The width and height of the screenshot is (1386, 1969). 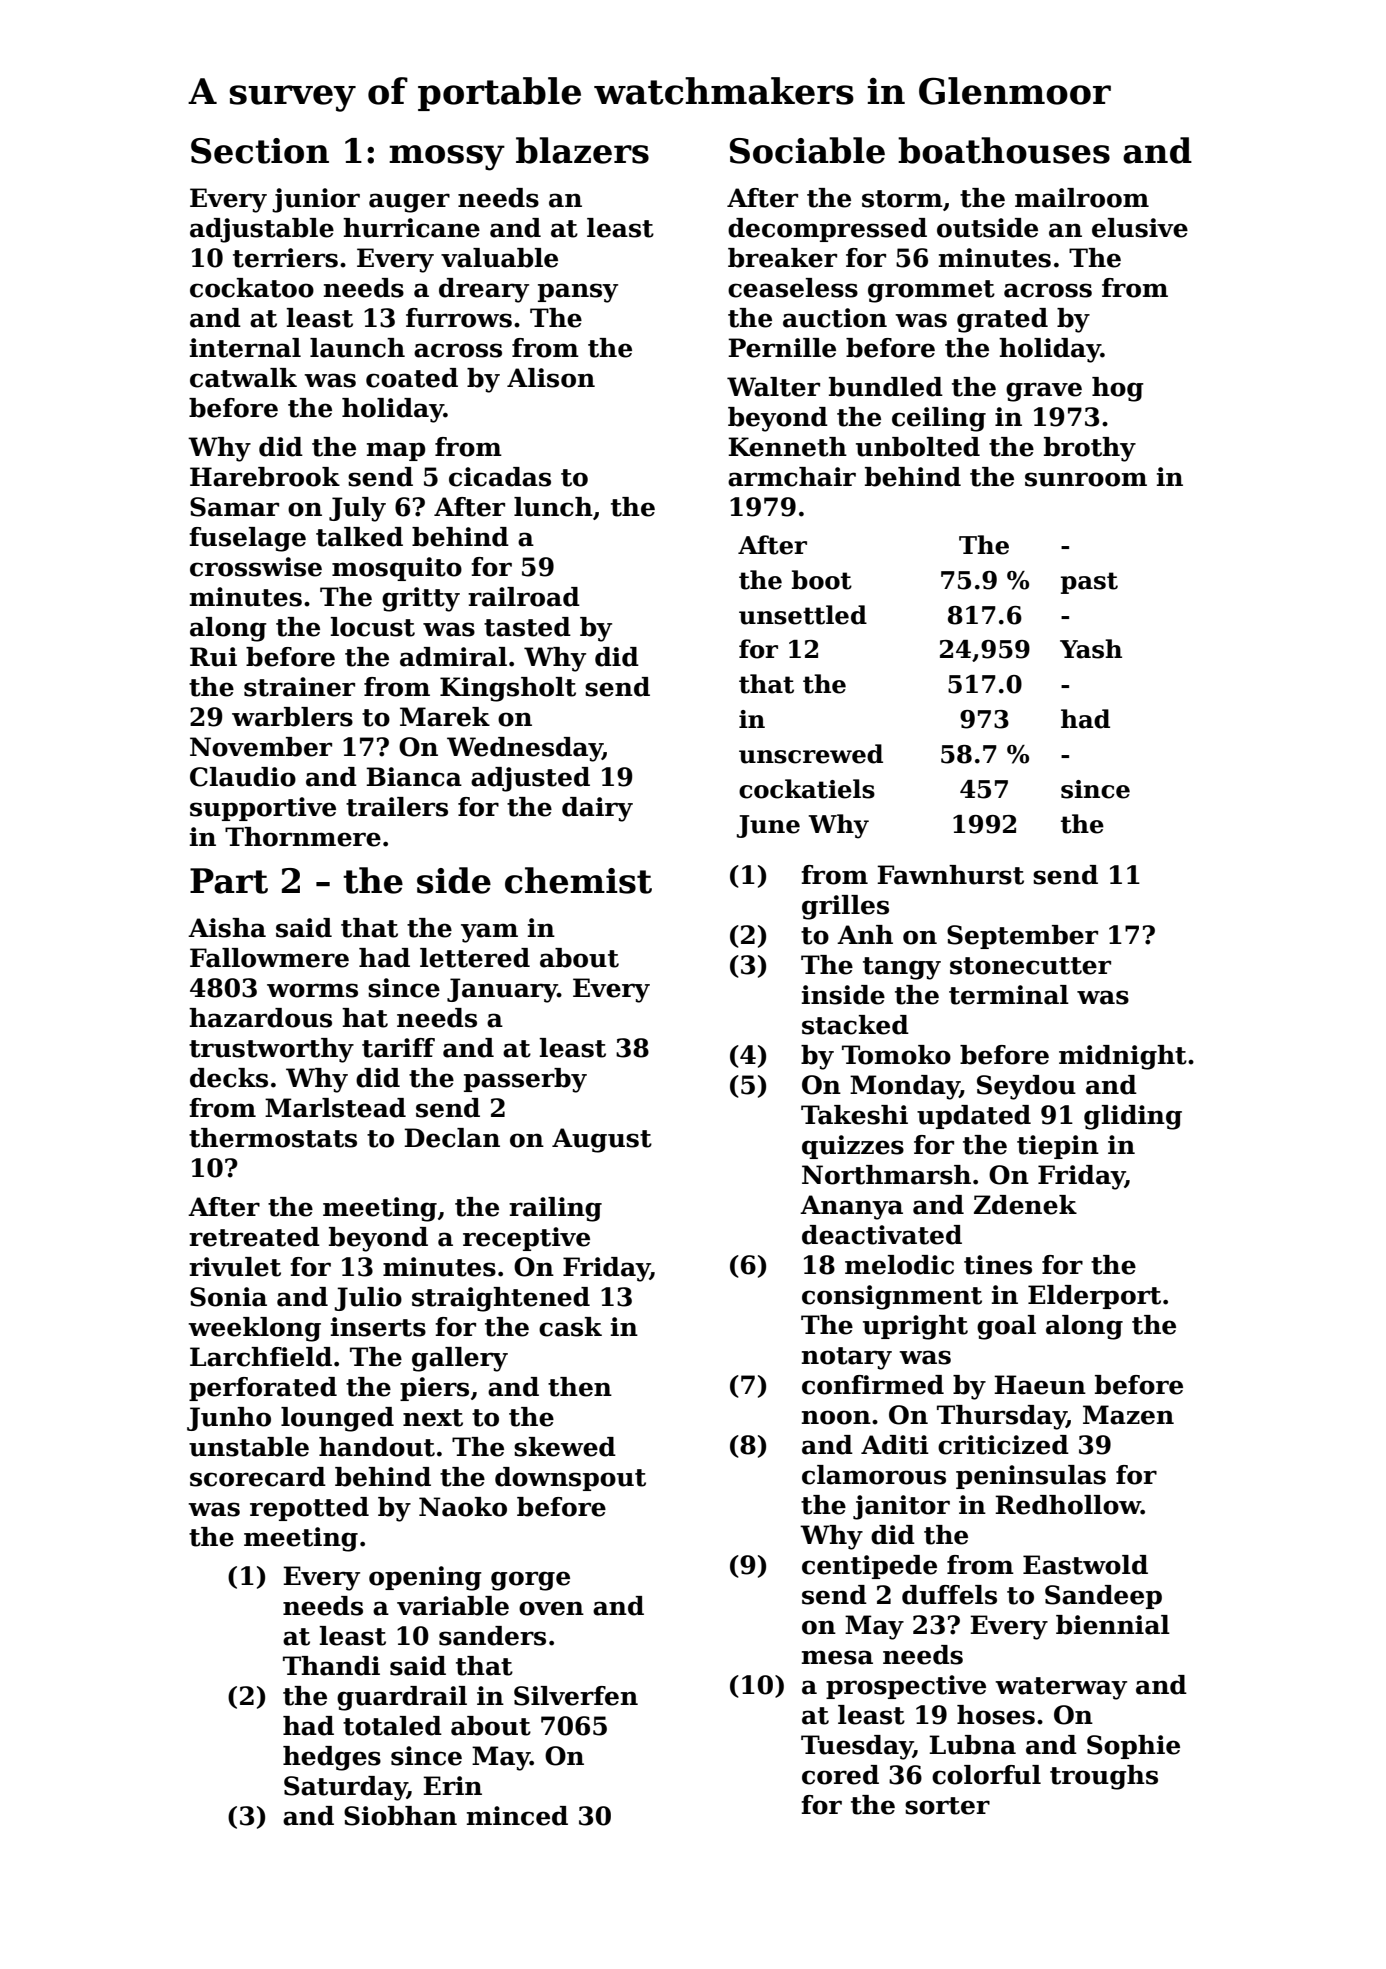 What do you see at coordinates (1025, 1205) in the screenshot?
I see `Zdenek` at bounding box center [1025, 1205].
